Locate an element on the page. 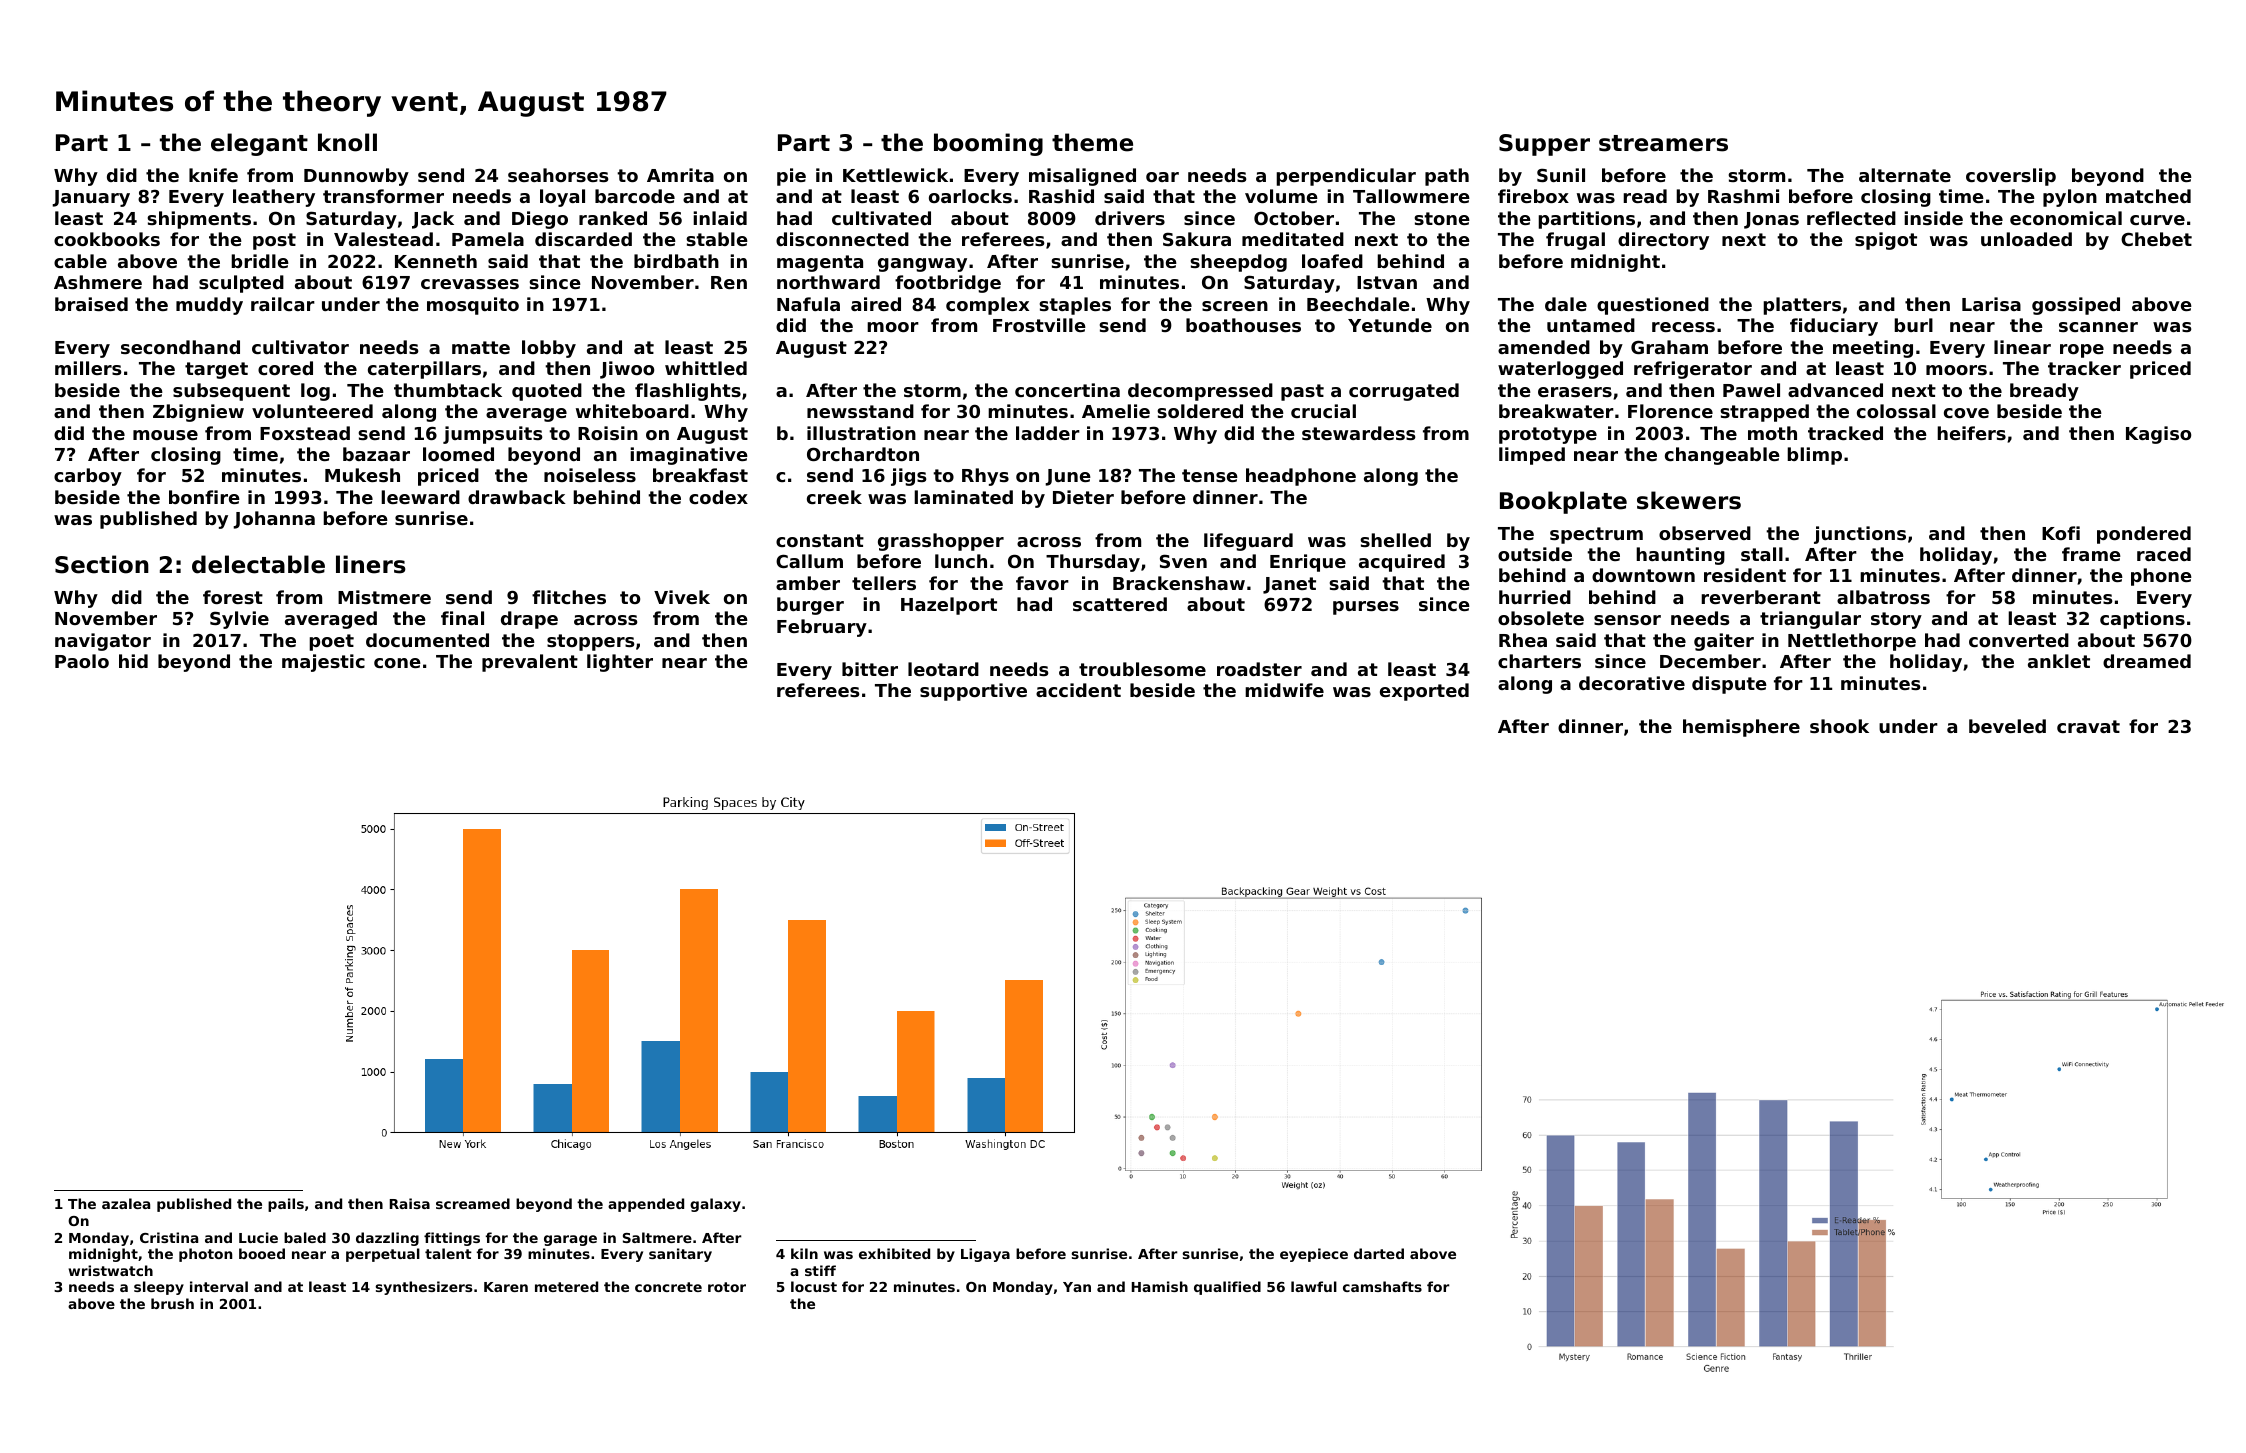 This document has width=2246, height=1453. amber is located at coordinates (808, 583).
